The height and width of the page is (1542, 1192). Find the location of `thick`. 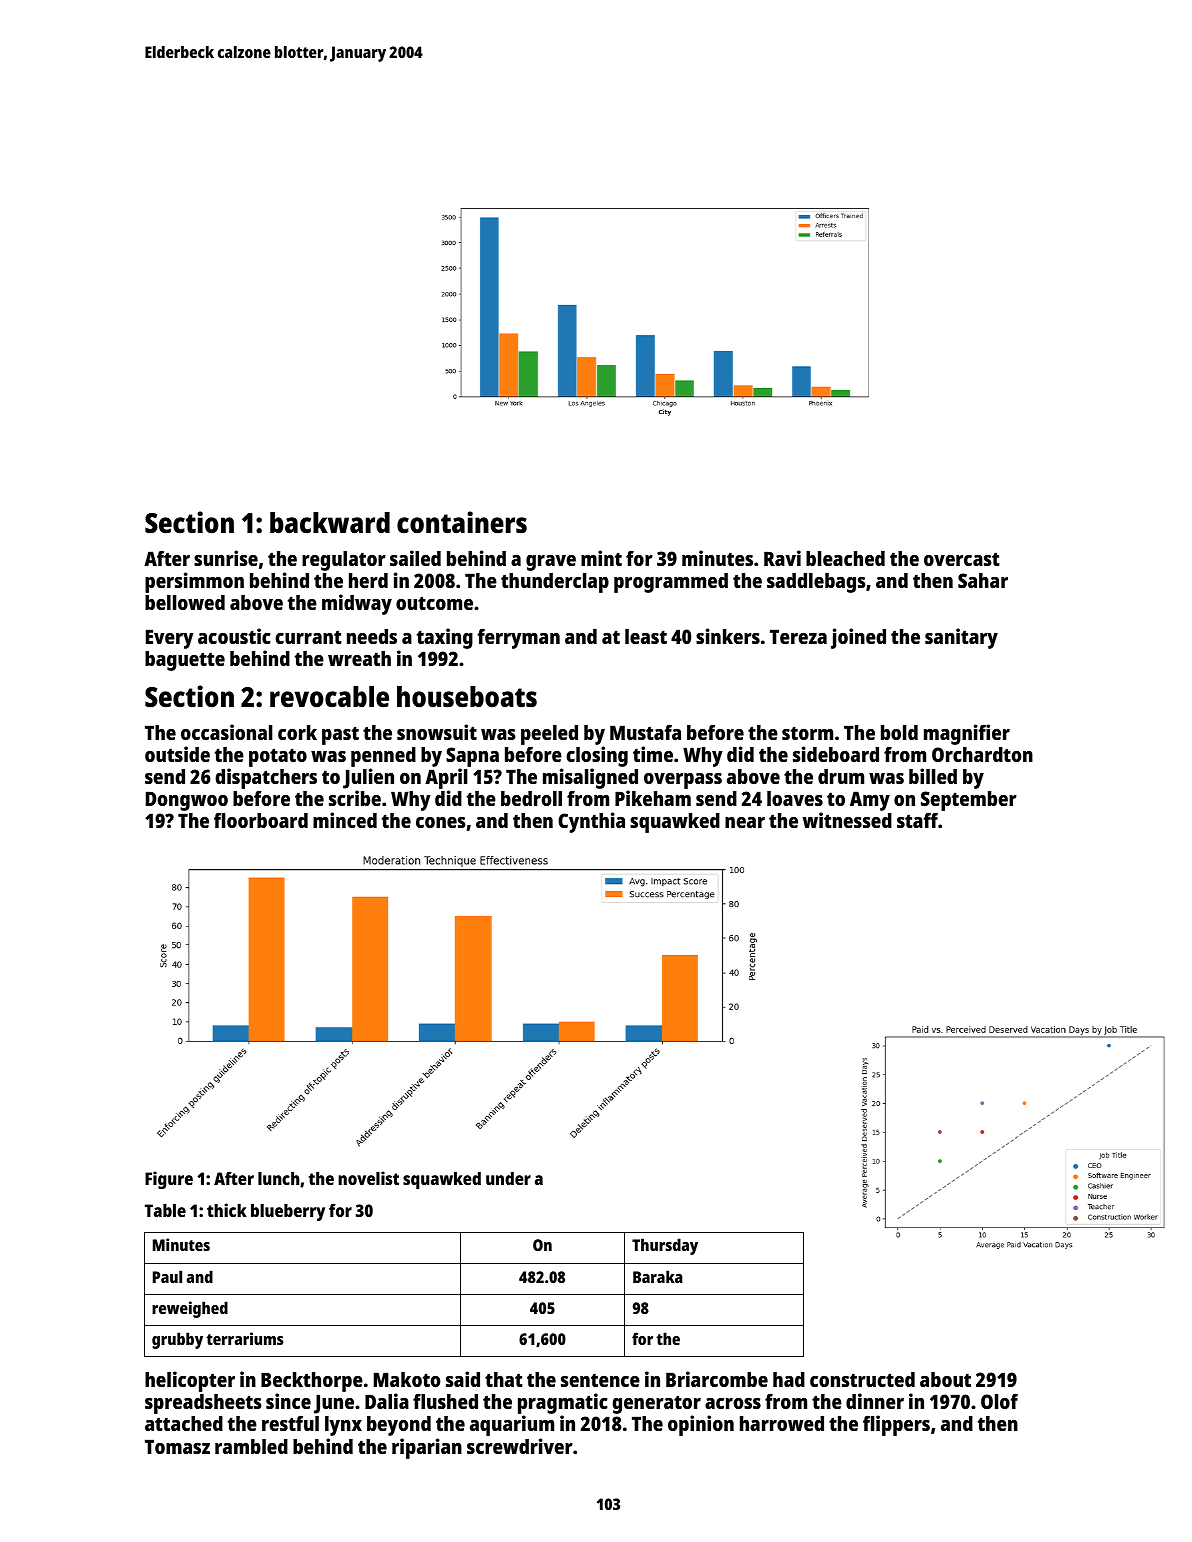

thick is located at coordinates (227, 1210).
